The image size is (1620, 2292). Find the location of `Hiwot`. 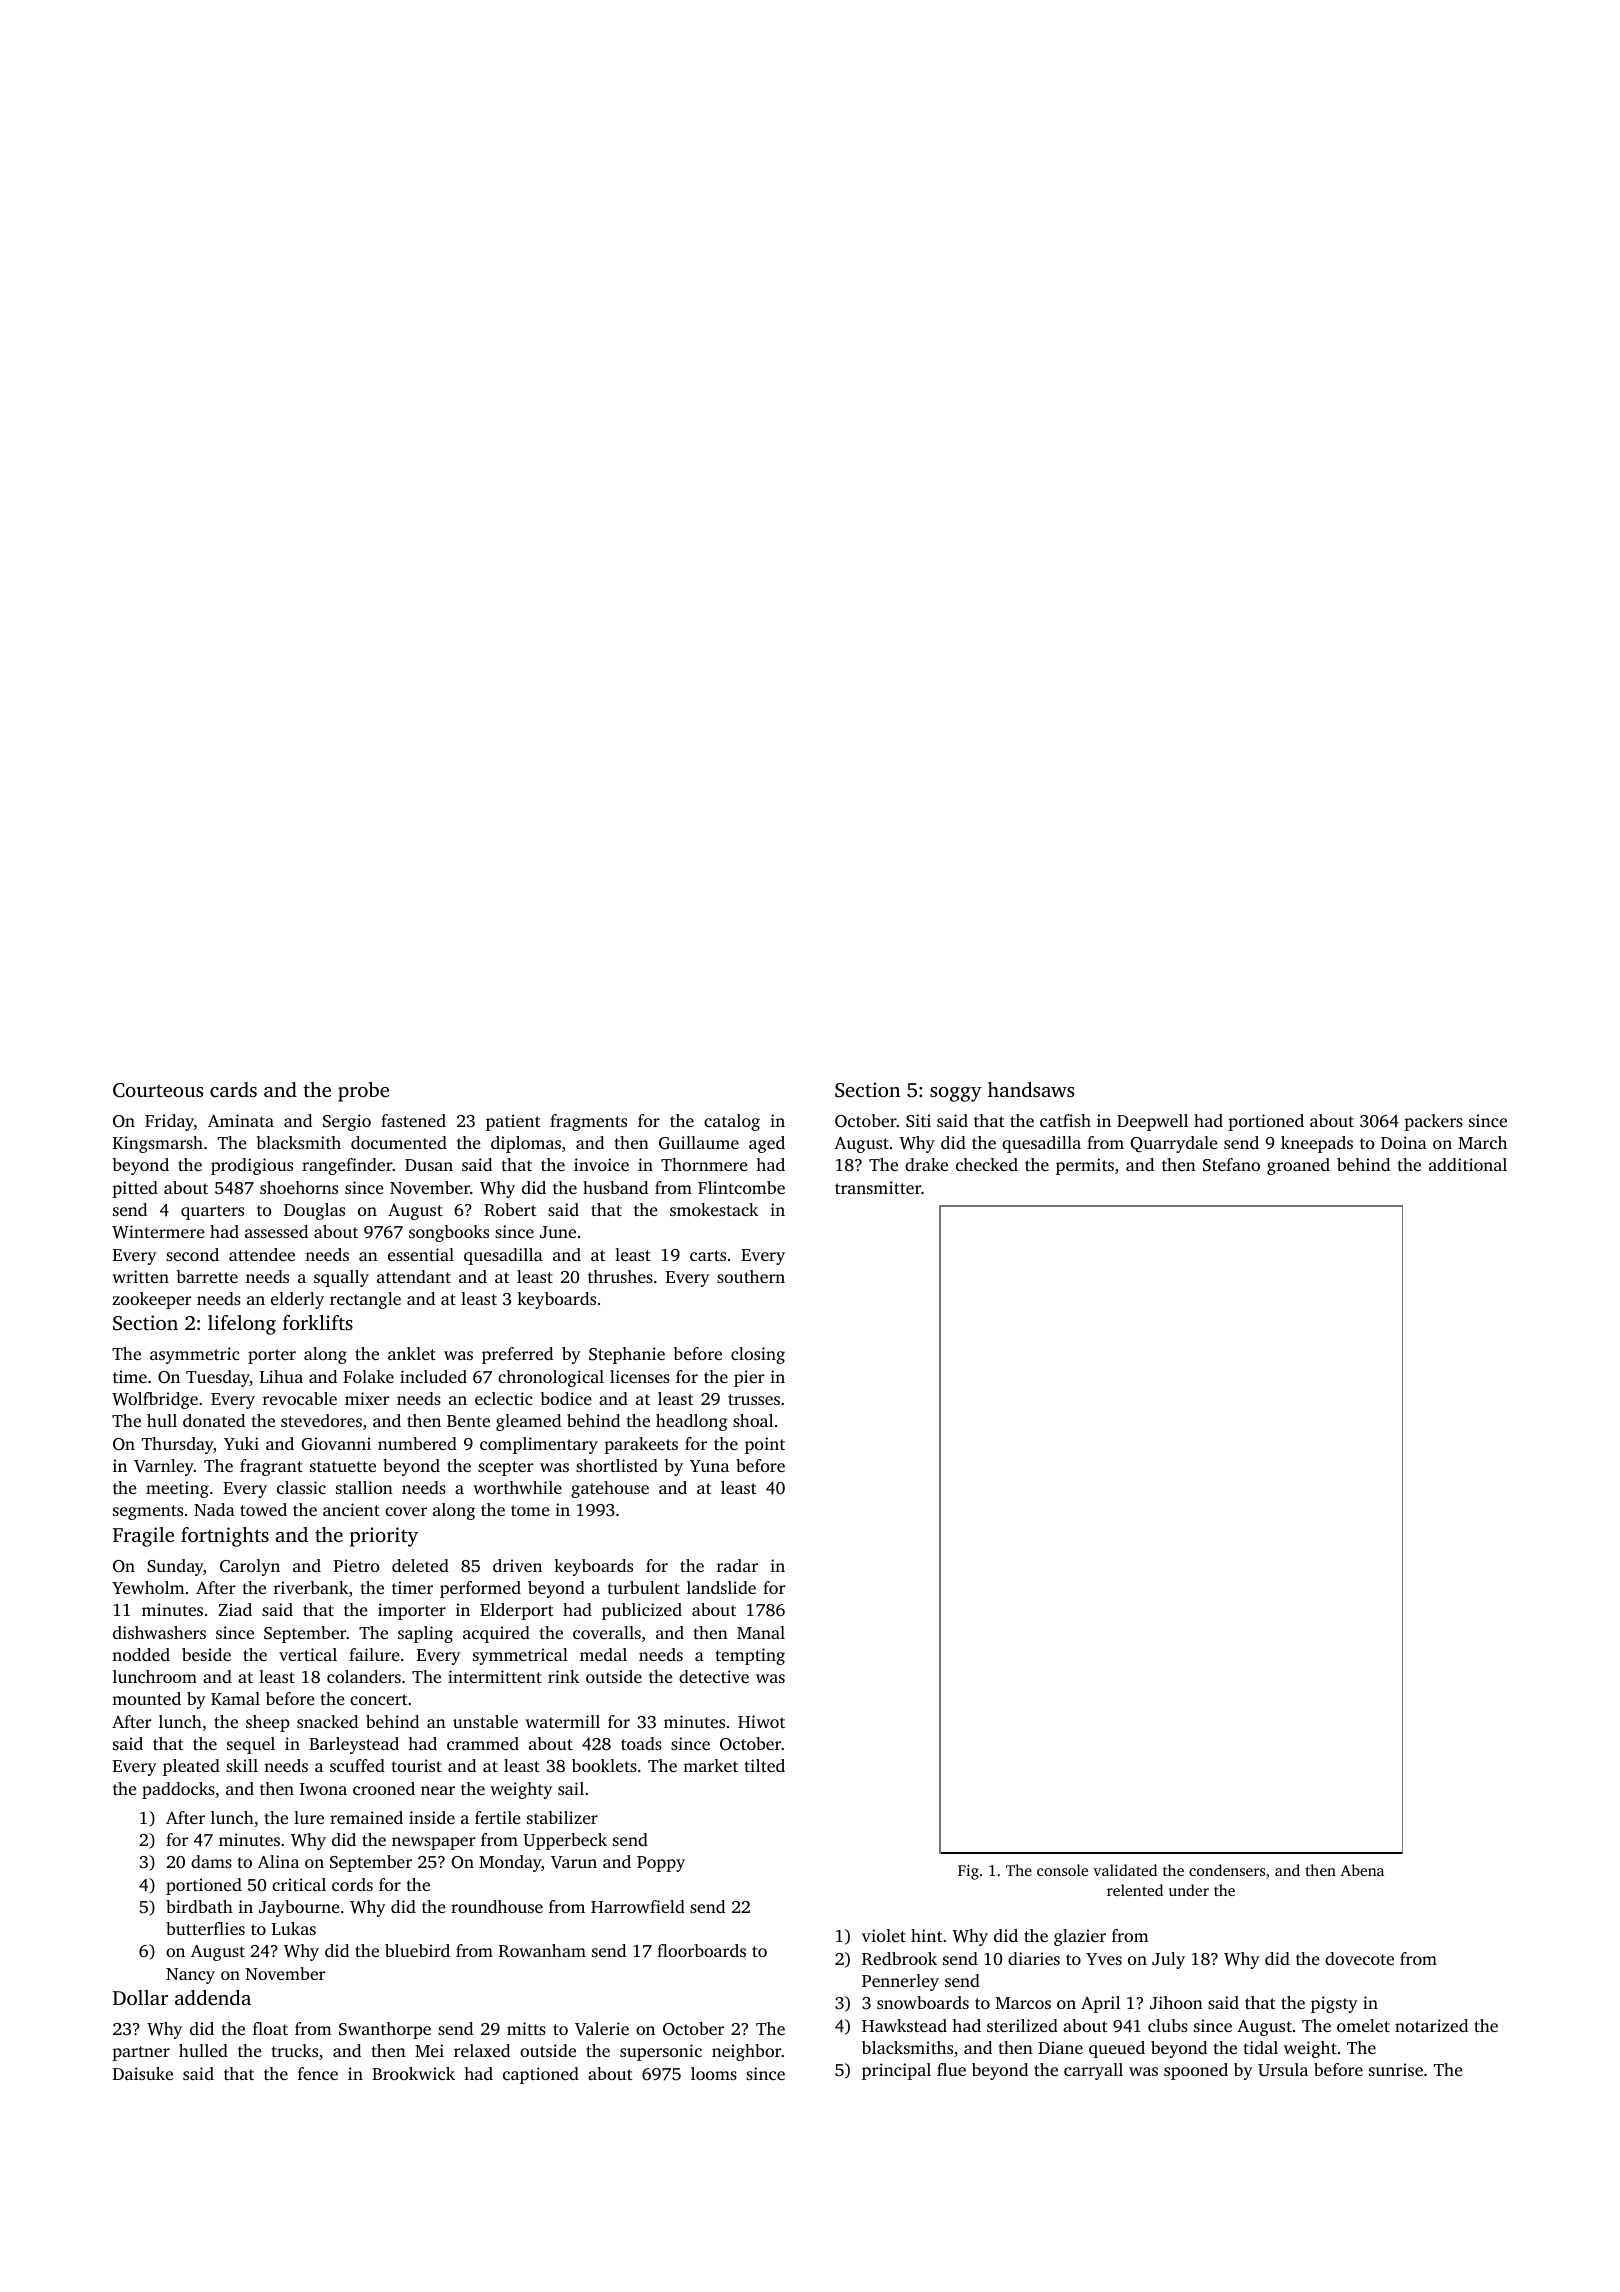

Hiwot is located at coordinates (761, 1721).
